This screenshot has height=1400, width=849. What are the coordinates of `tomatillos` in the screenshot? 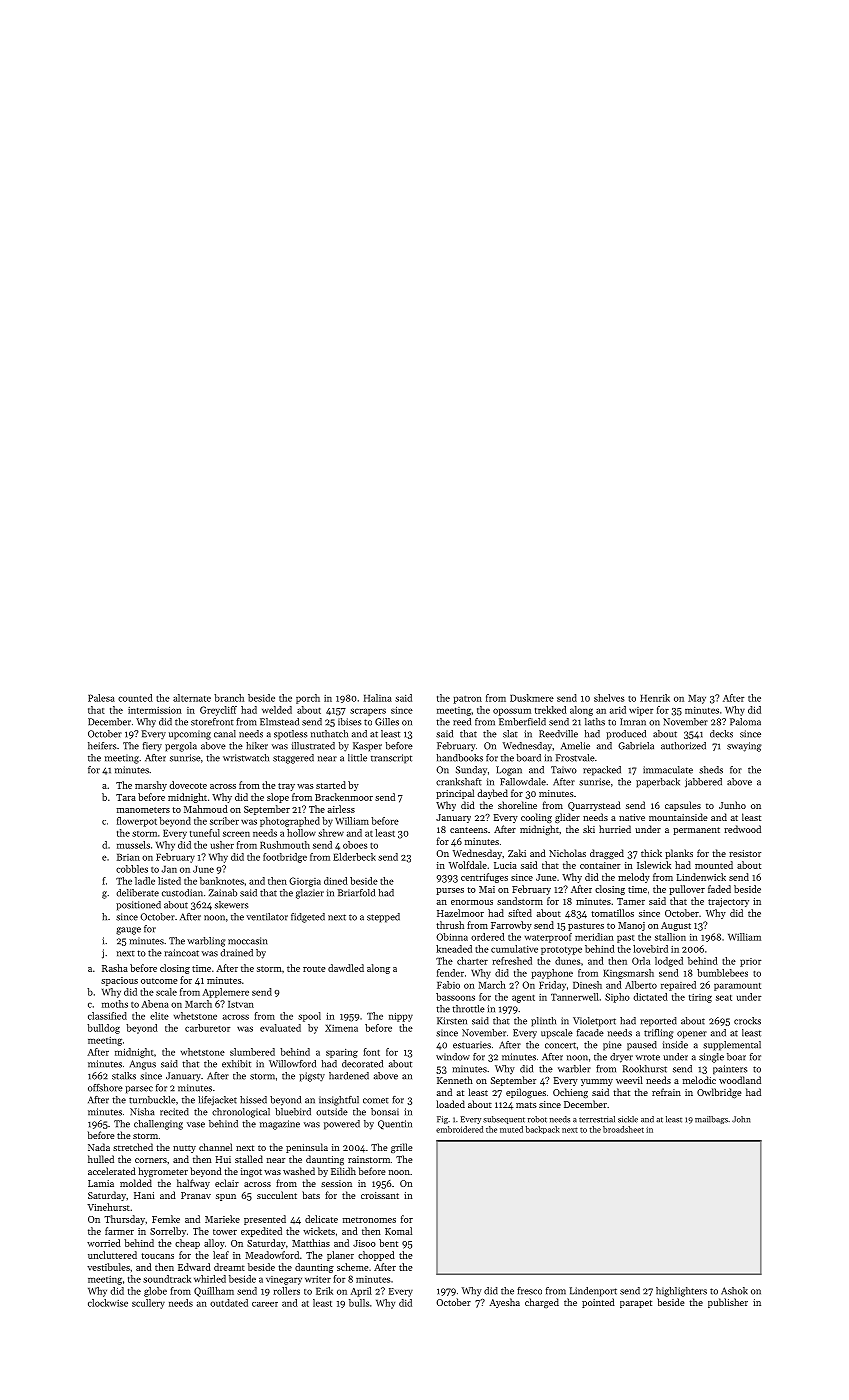 It's located at (613, 913).
